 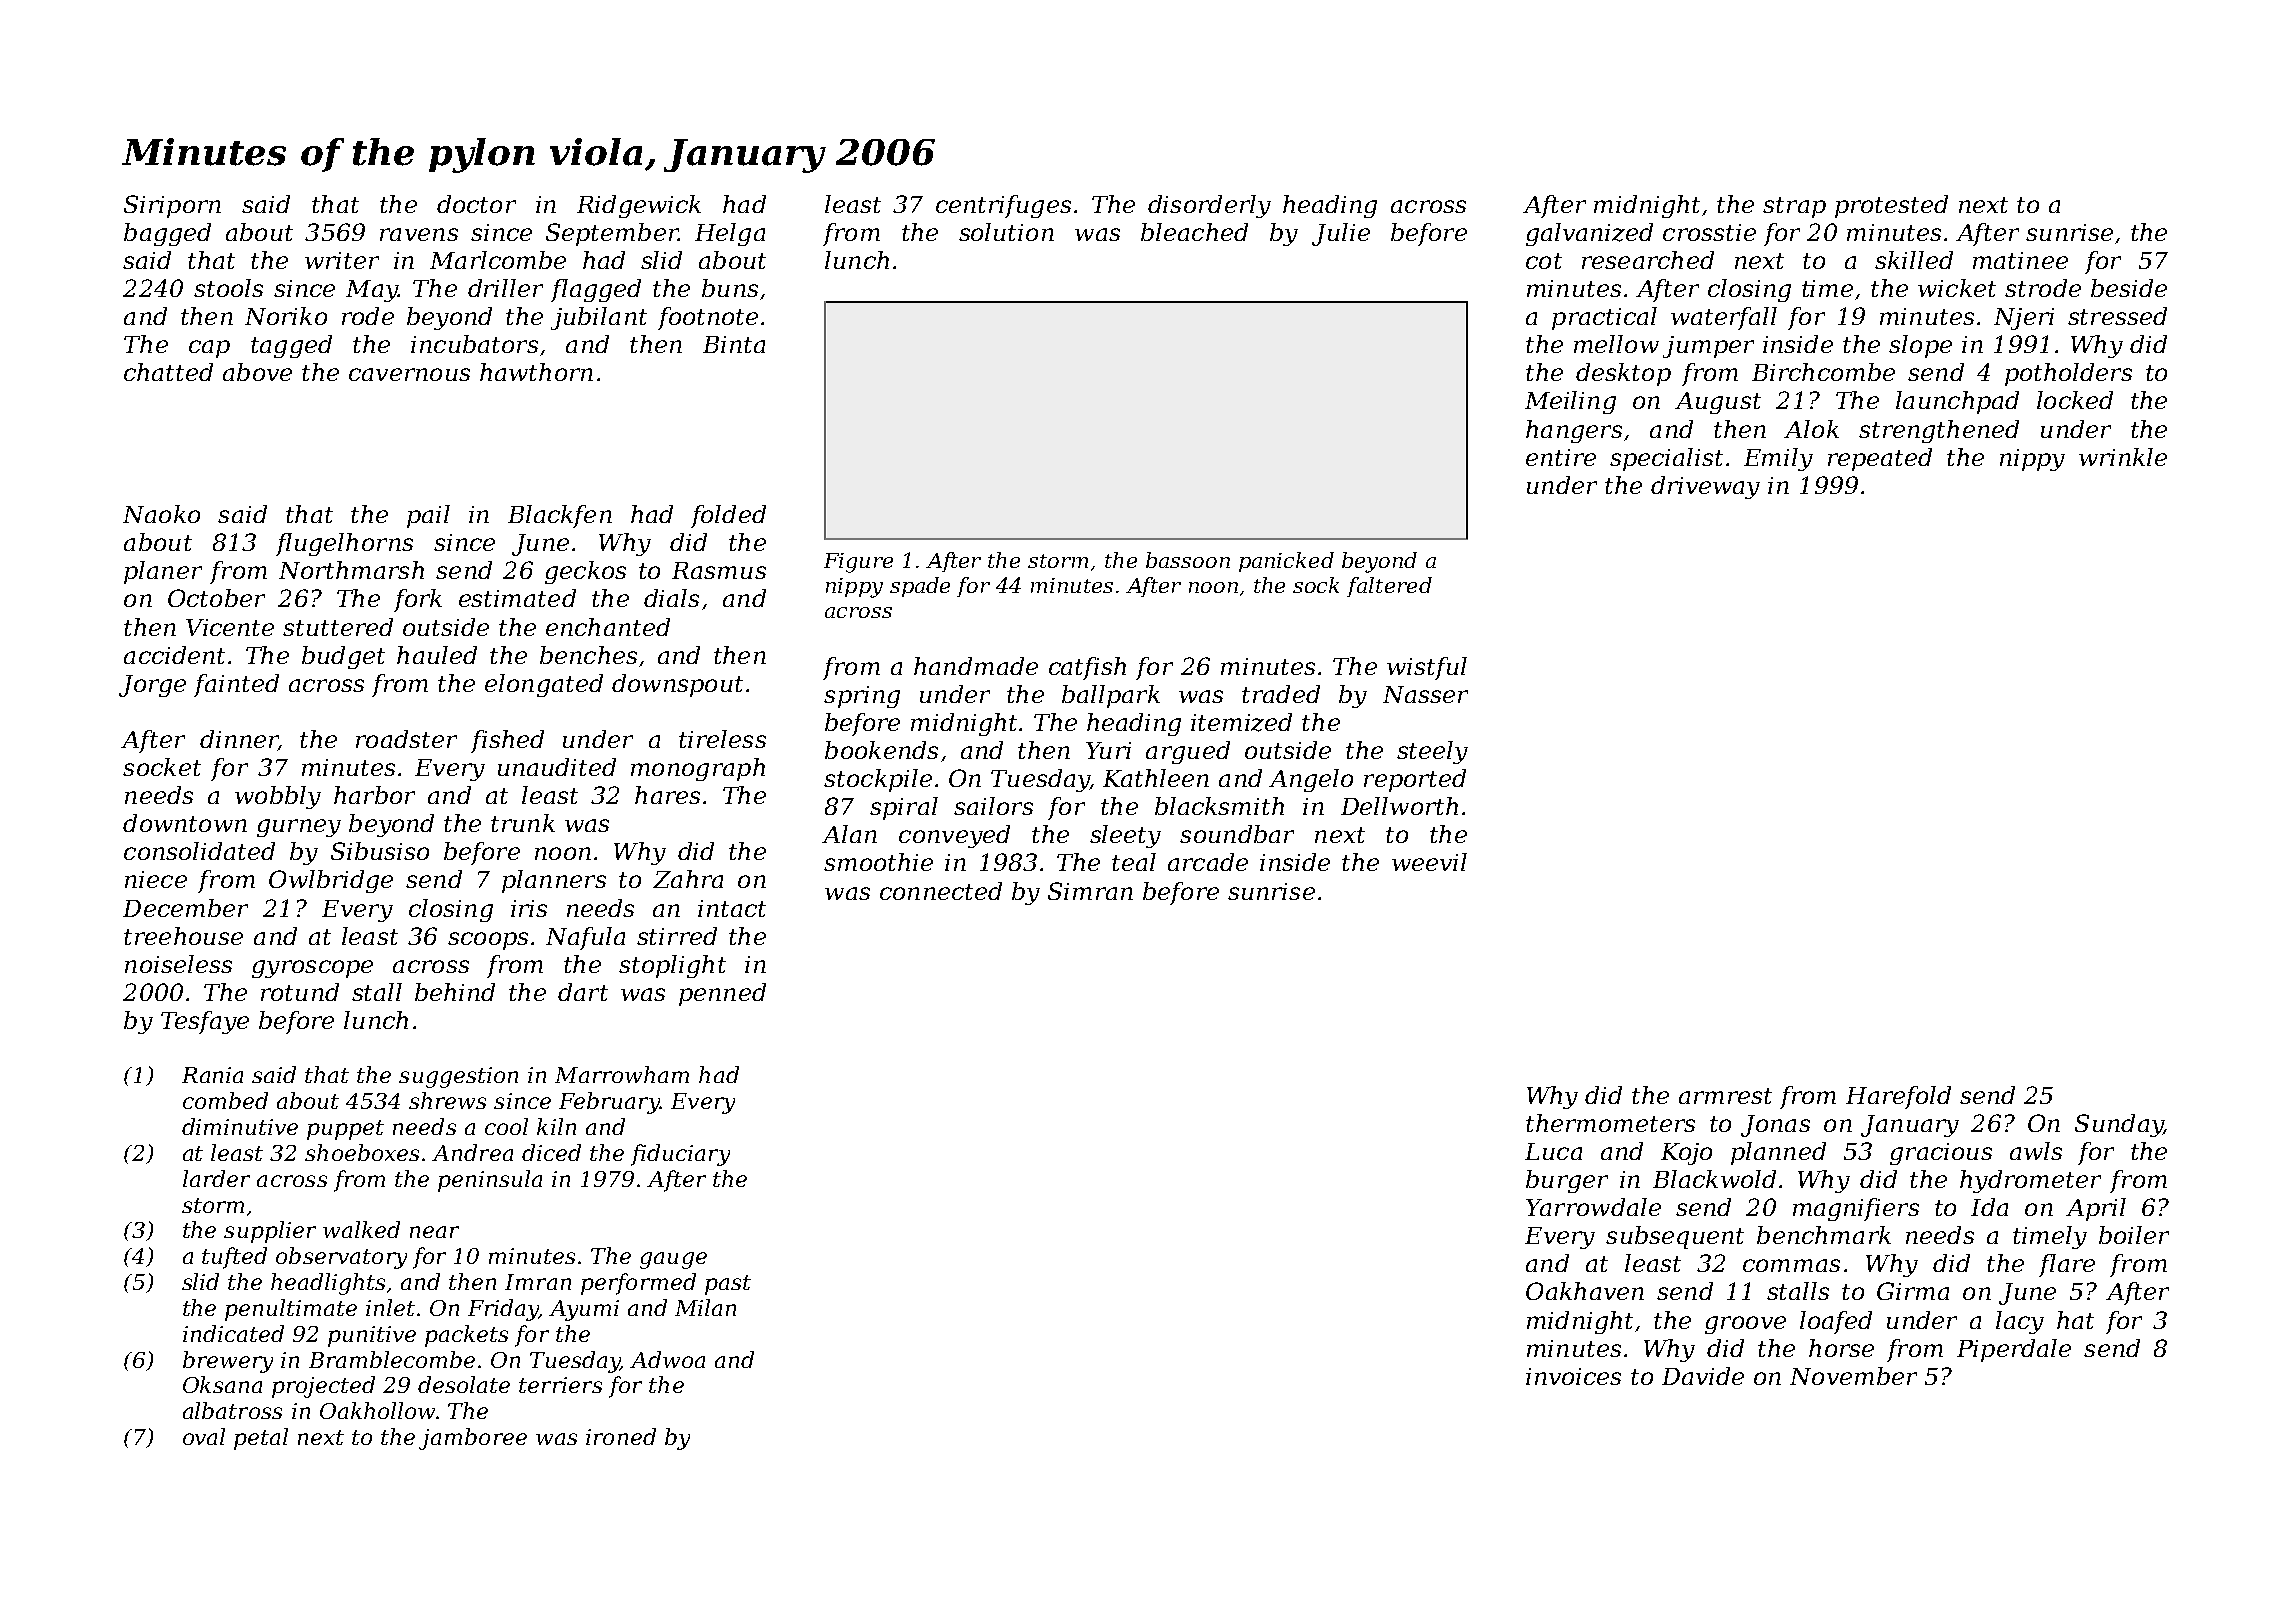 I want to click on Harefold, so click(x=1898, y=1097).
